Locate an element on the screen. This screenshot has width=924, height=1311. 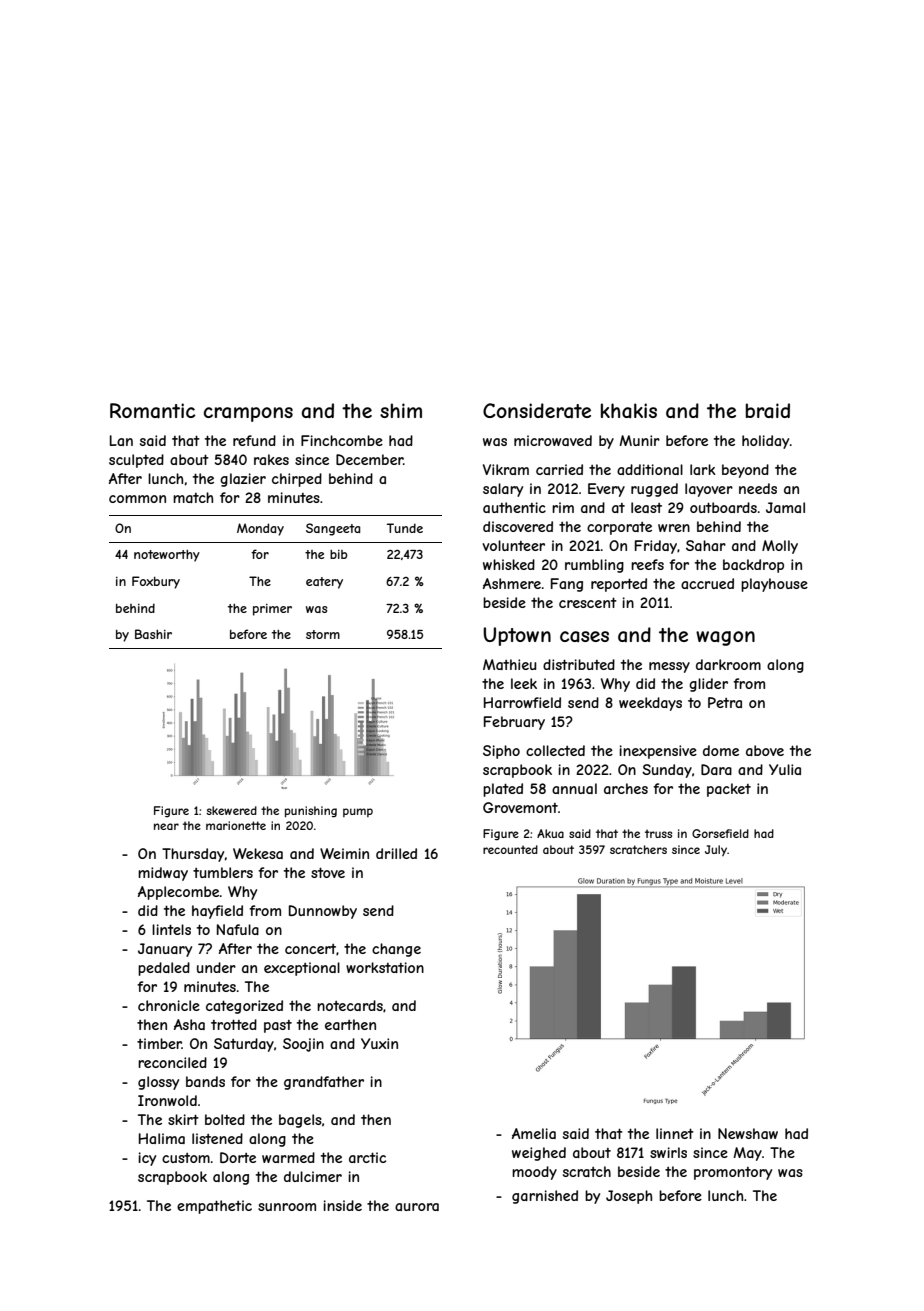
Jamal is located at coordinates (785, 507).
